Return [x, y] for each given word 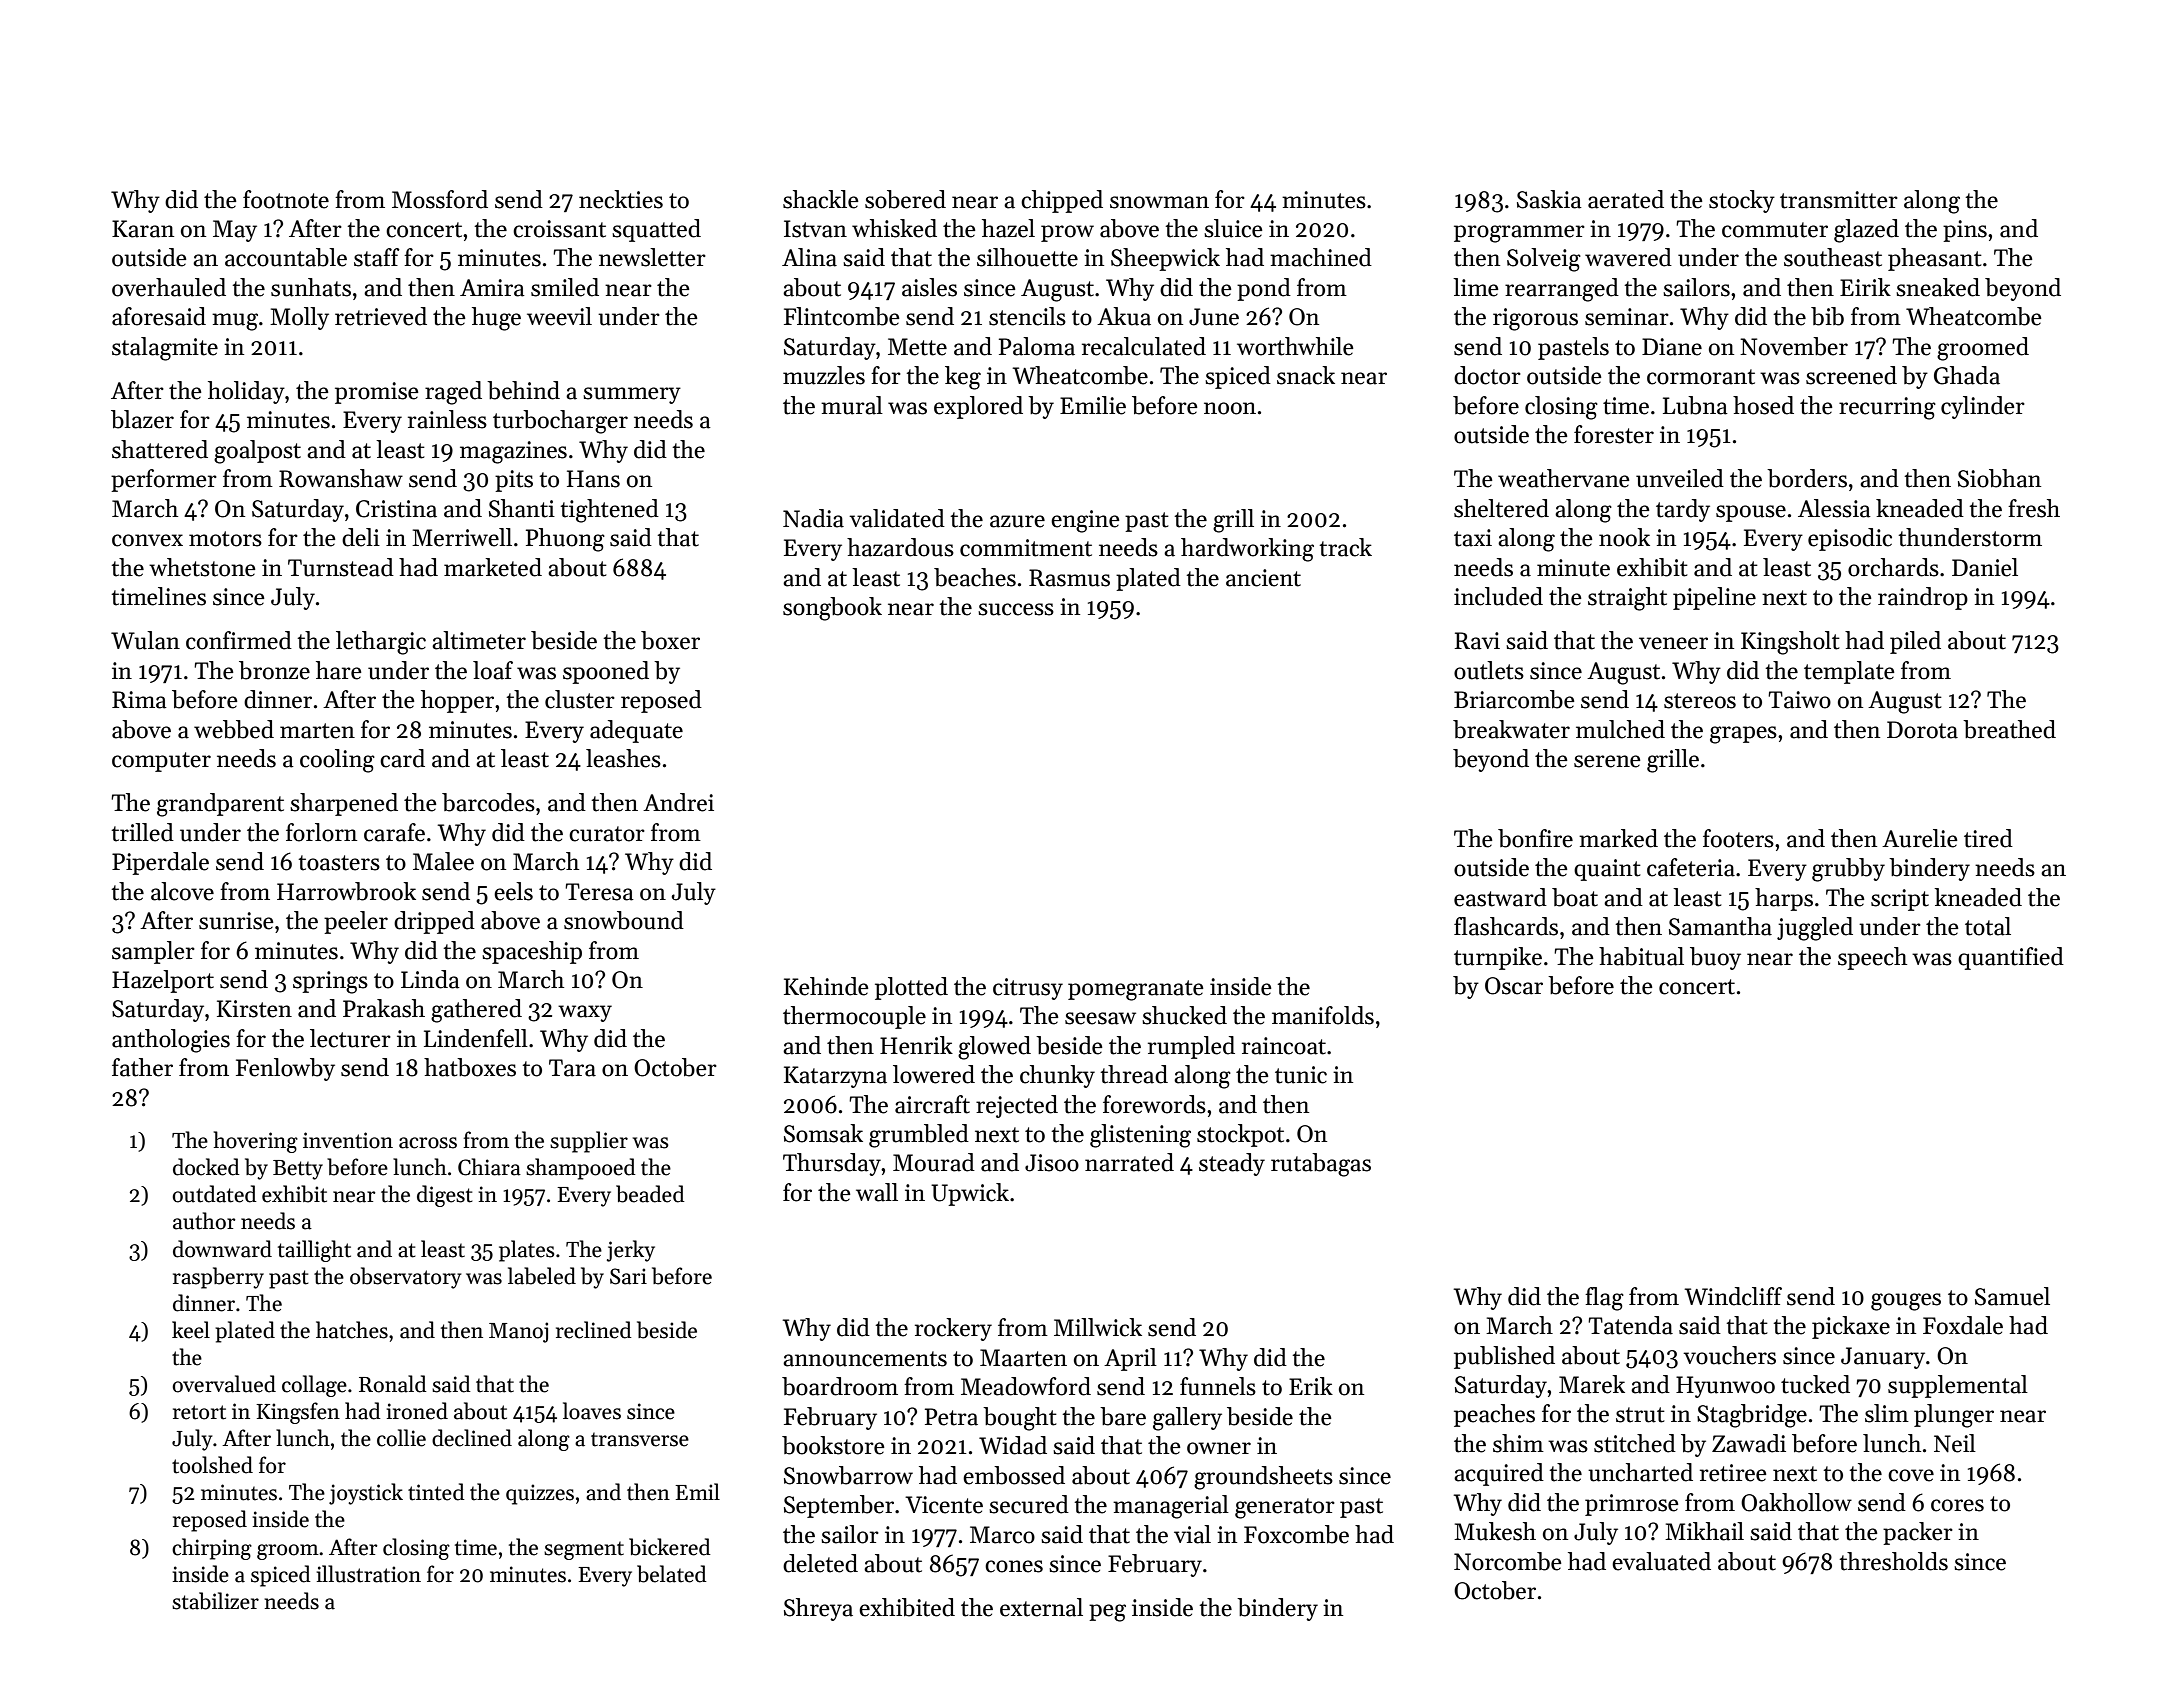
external [1041, 1607]
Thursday [832, 1164]
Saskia [1549, 199]
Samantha [1720, 926]
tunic [1301, 1075]
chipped [1062, 201]
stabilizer [215, 1601]
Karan [143, 229]
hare [339, 670]
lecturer [350, 1038]
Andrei [678, 802]
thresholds [1893, 1561]
